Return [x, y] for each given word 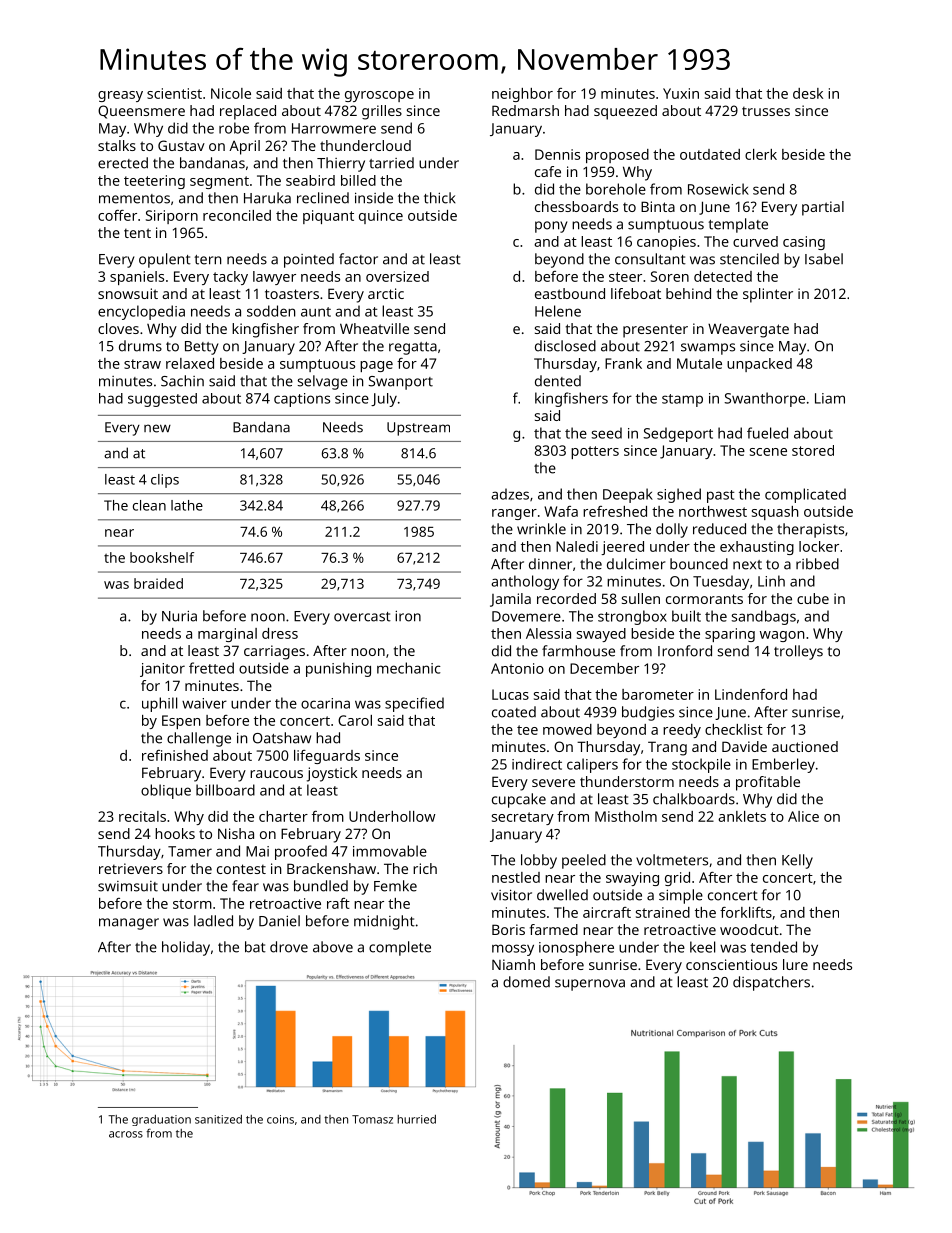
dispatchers [771, 983]
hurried [416, 1119]
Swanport [400, 383]
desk [808, 93]
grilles [382, 112]
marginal [227, 635]
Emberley [783, 765]
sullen [641, 598]
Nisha [236, 833]
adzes [510, 494]
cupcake [519, 800]
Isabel [824, 259]
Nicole [231, 93]
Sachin [182, 381]
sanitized [218, 1119]
